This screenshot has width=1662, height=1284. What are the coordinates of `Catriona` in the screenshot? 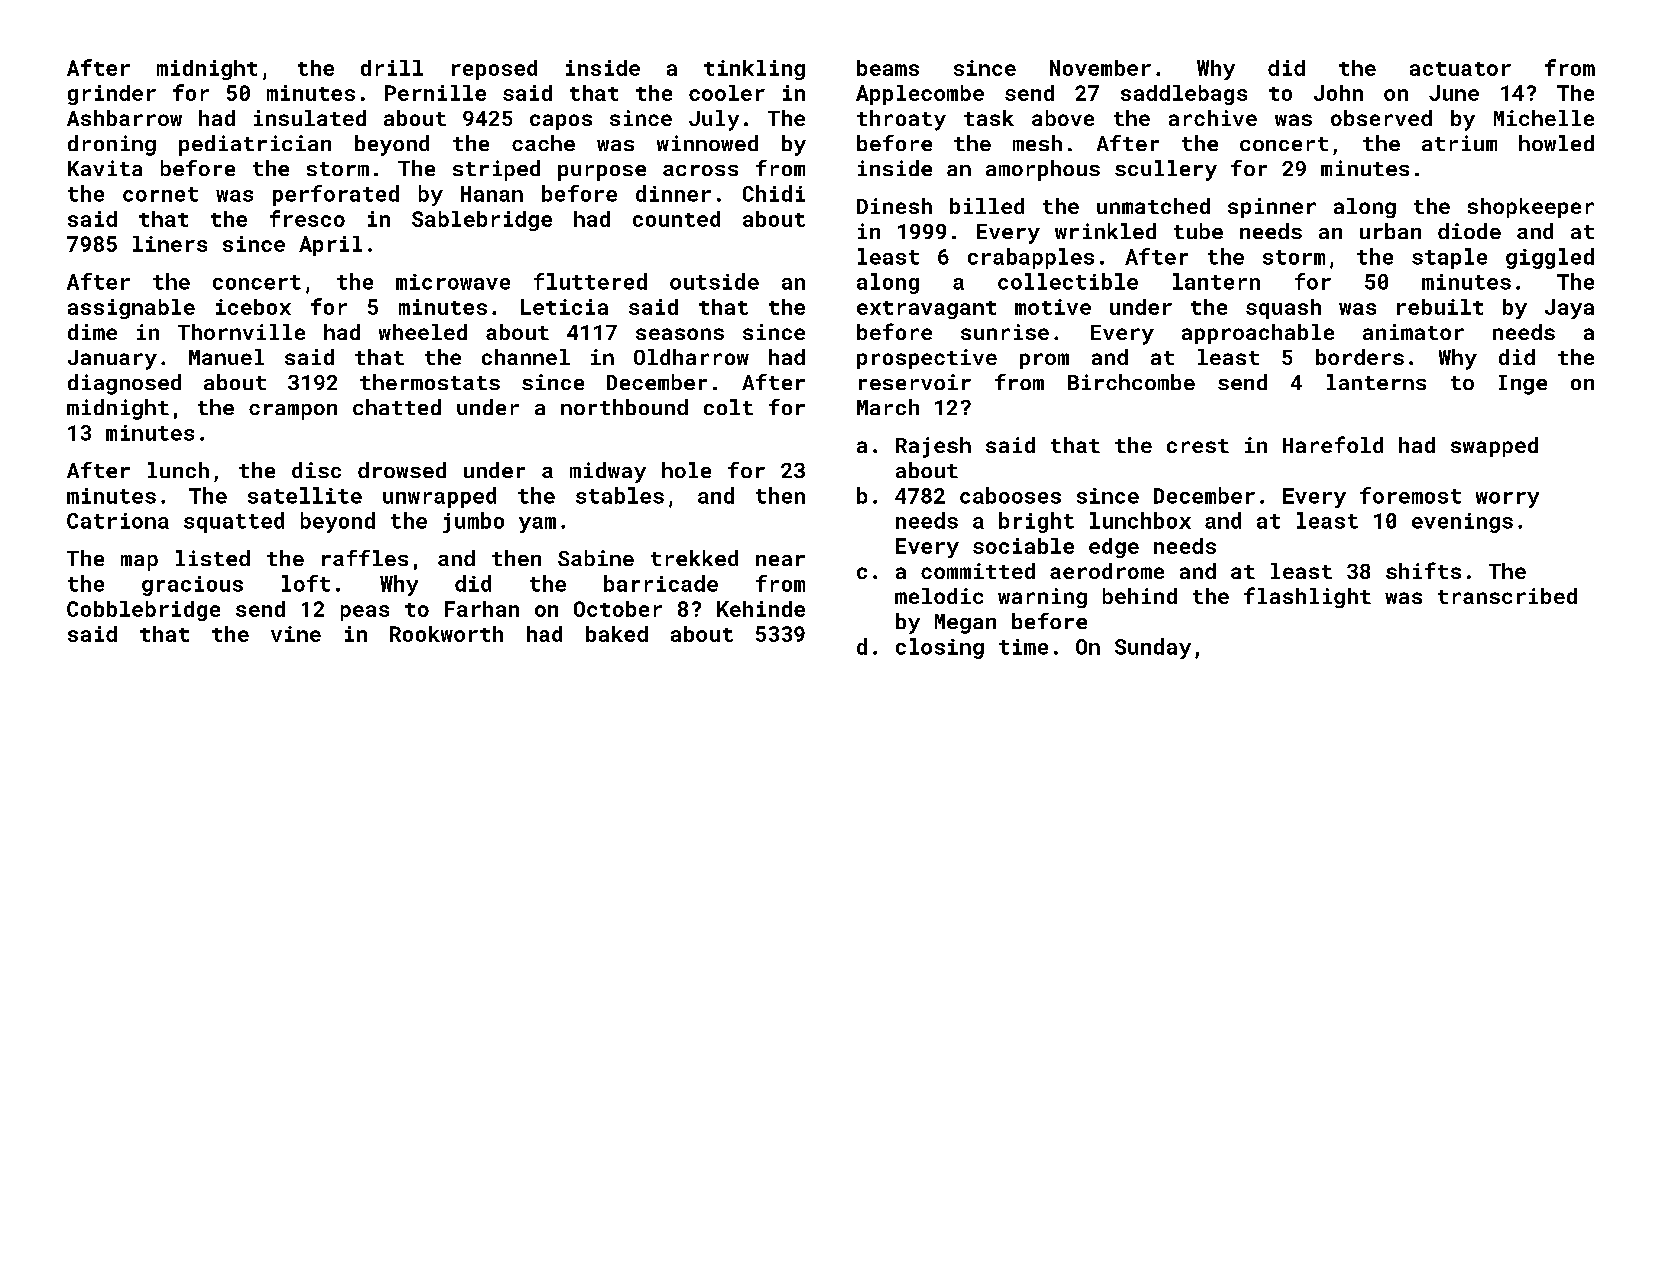 It's located at (118, 521).
